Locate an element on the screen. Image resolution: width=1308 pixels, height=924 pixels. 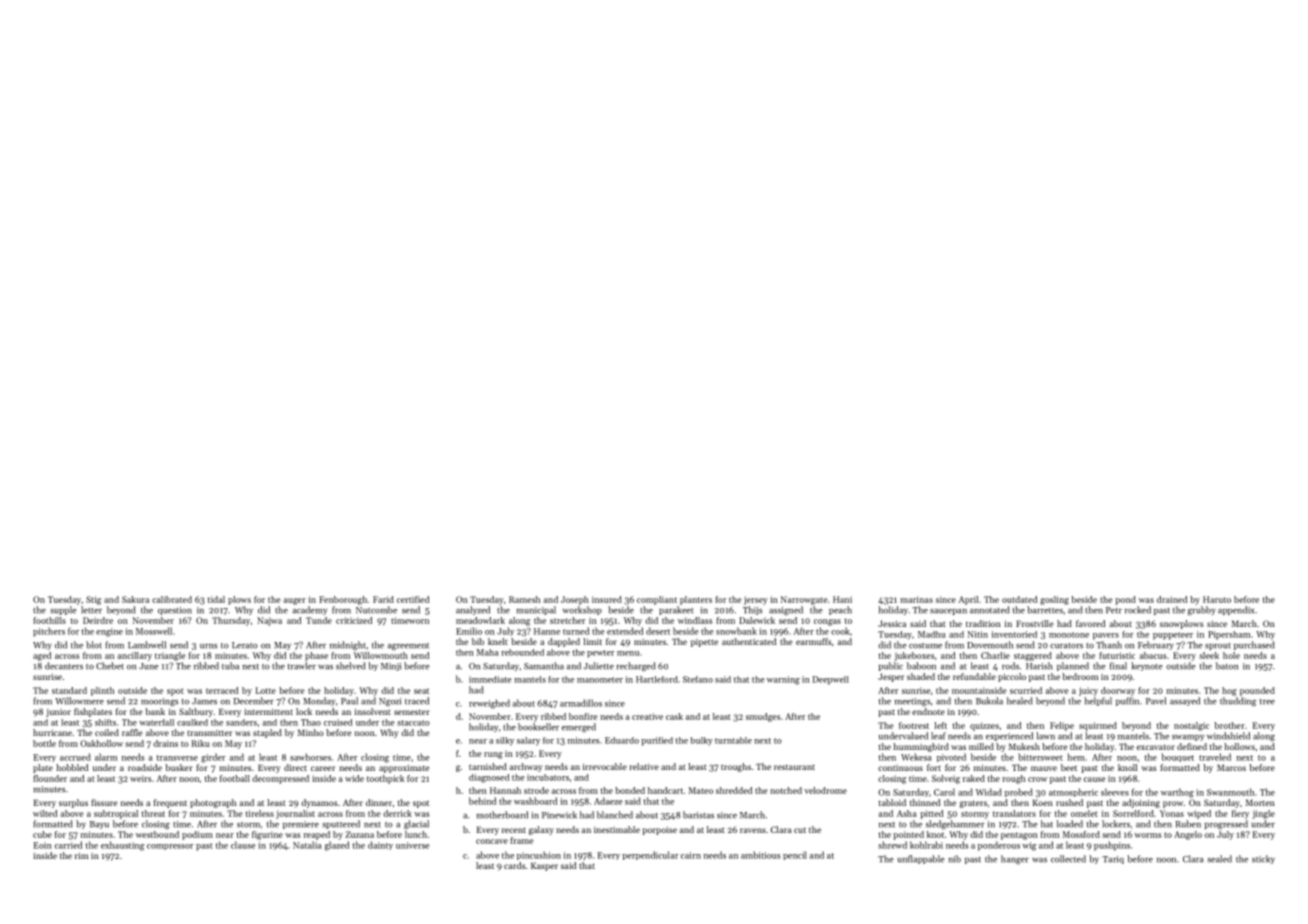
abacus is located at coordinates (1153, 655).
